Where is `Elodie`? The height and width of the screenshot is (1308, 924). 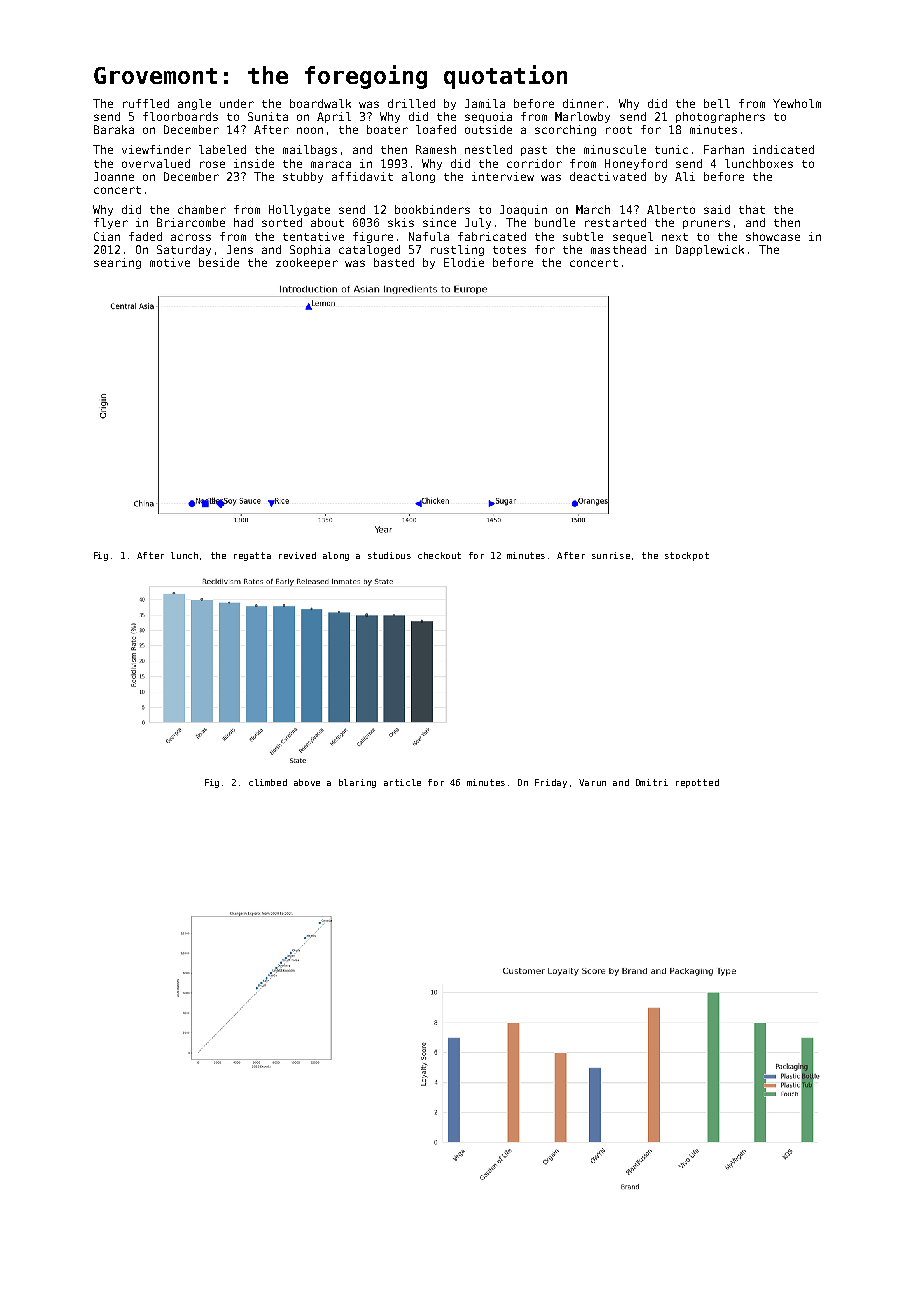
Elodie is located at coordinates (464, 262).
